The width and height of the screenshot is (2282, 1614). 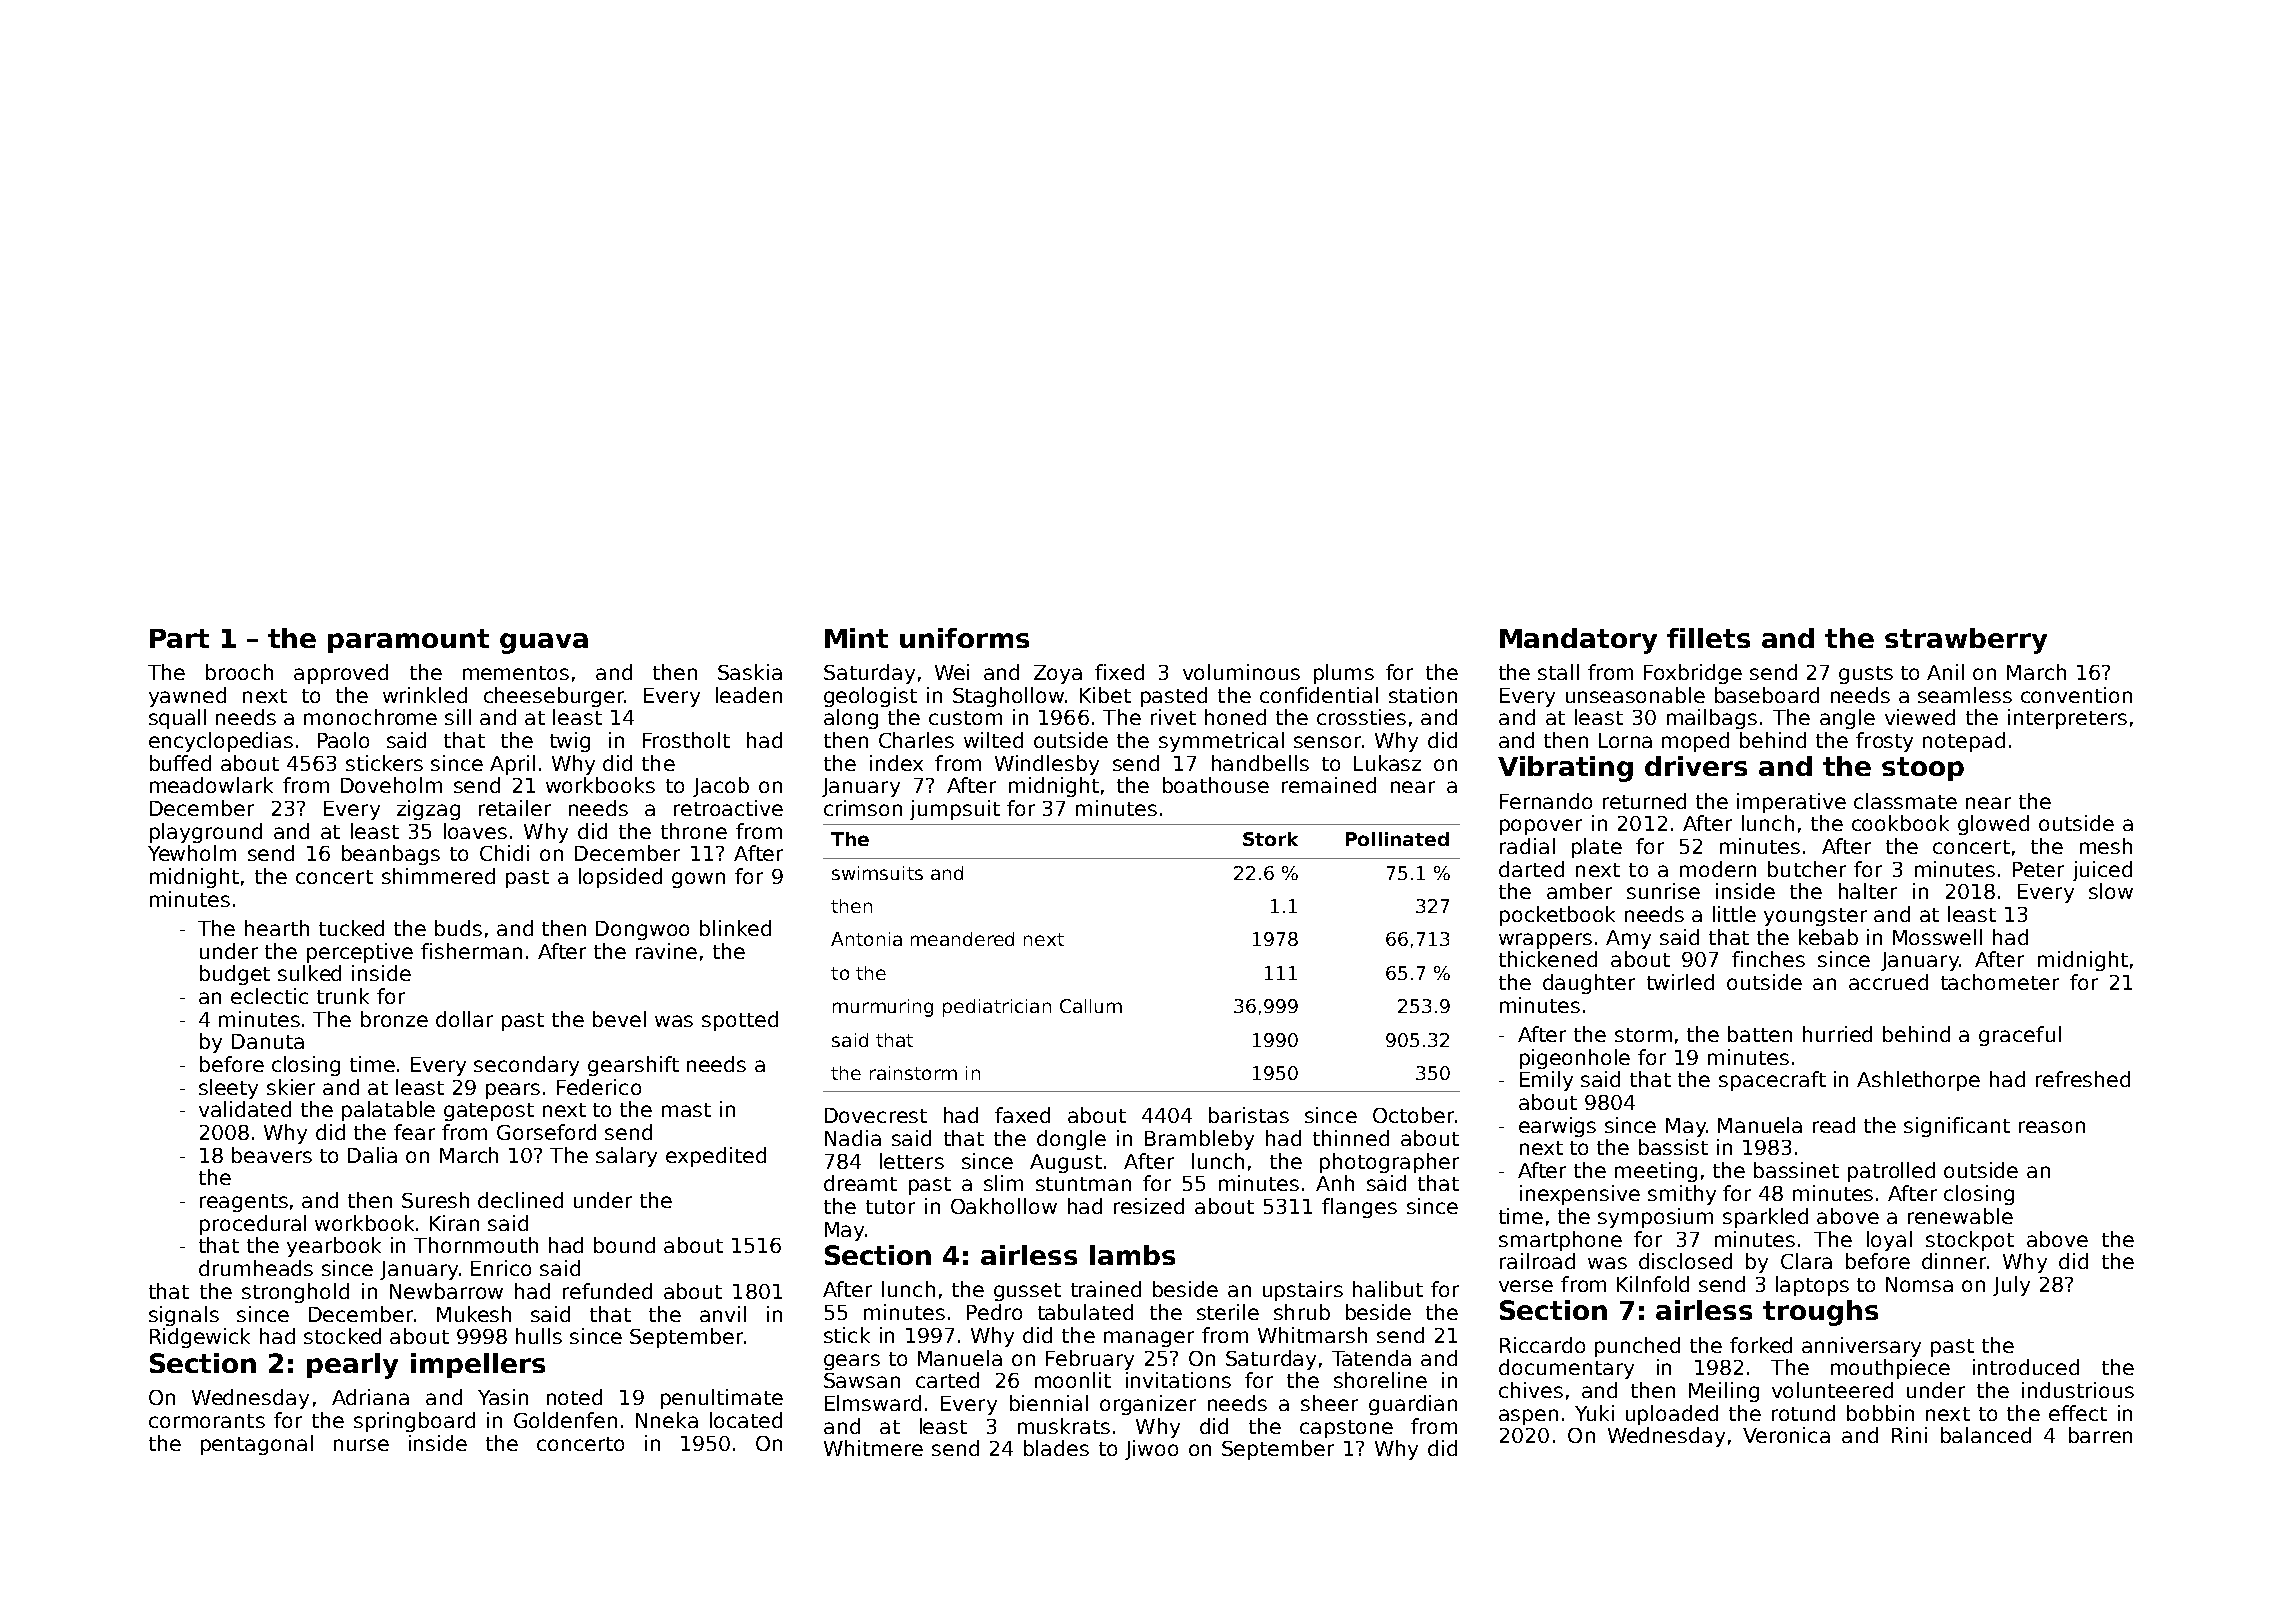 I want to click on meeting, so click(x=1656, y=1172).
